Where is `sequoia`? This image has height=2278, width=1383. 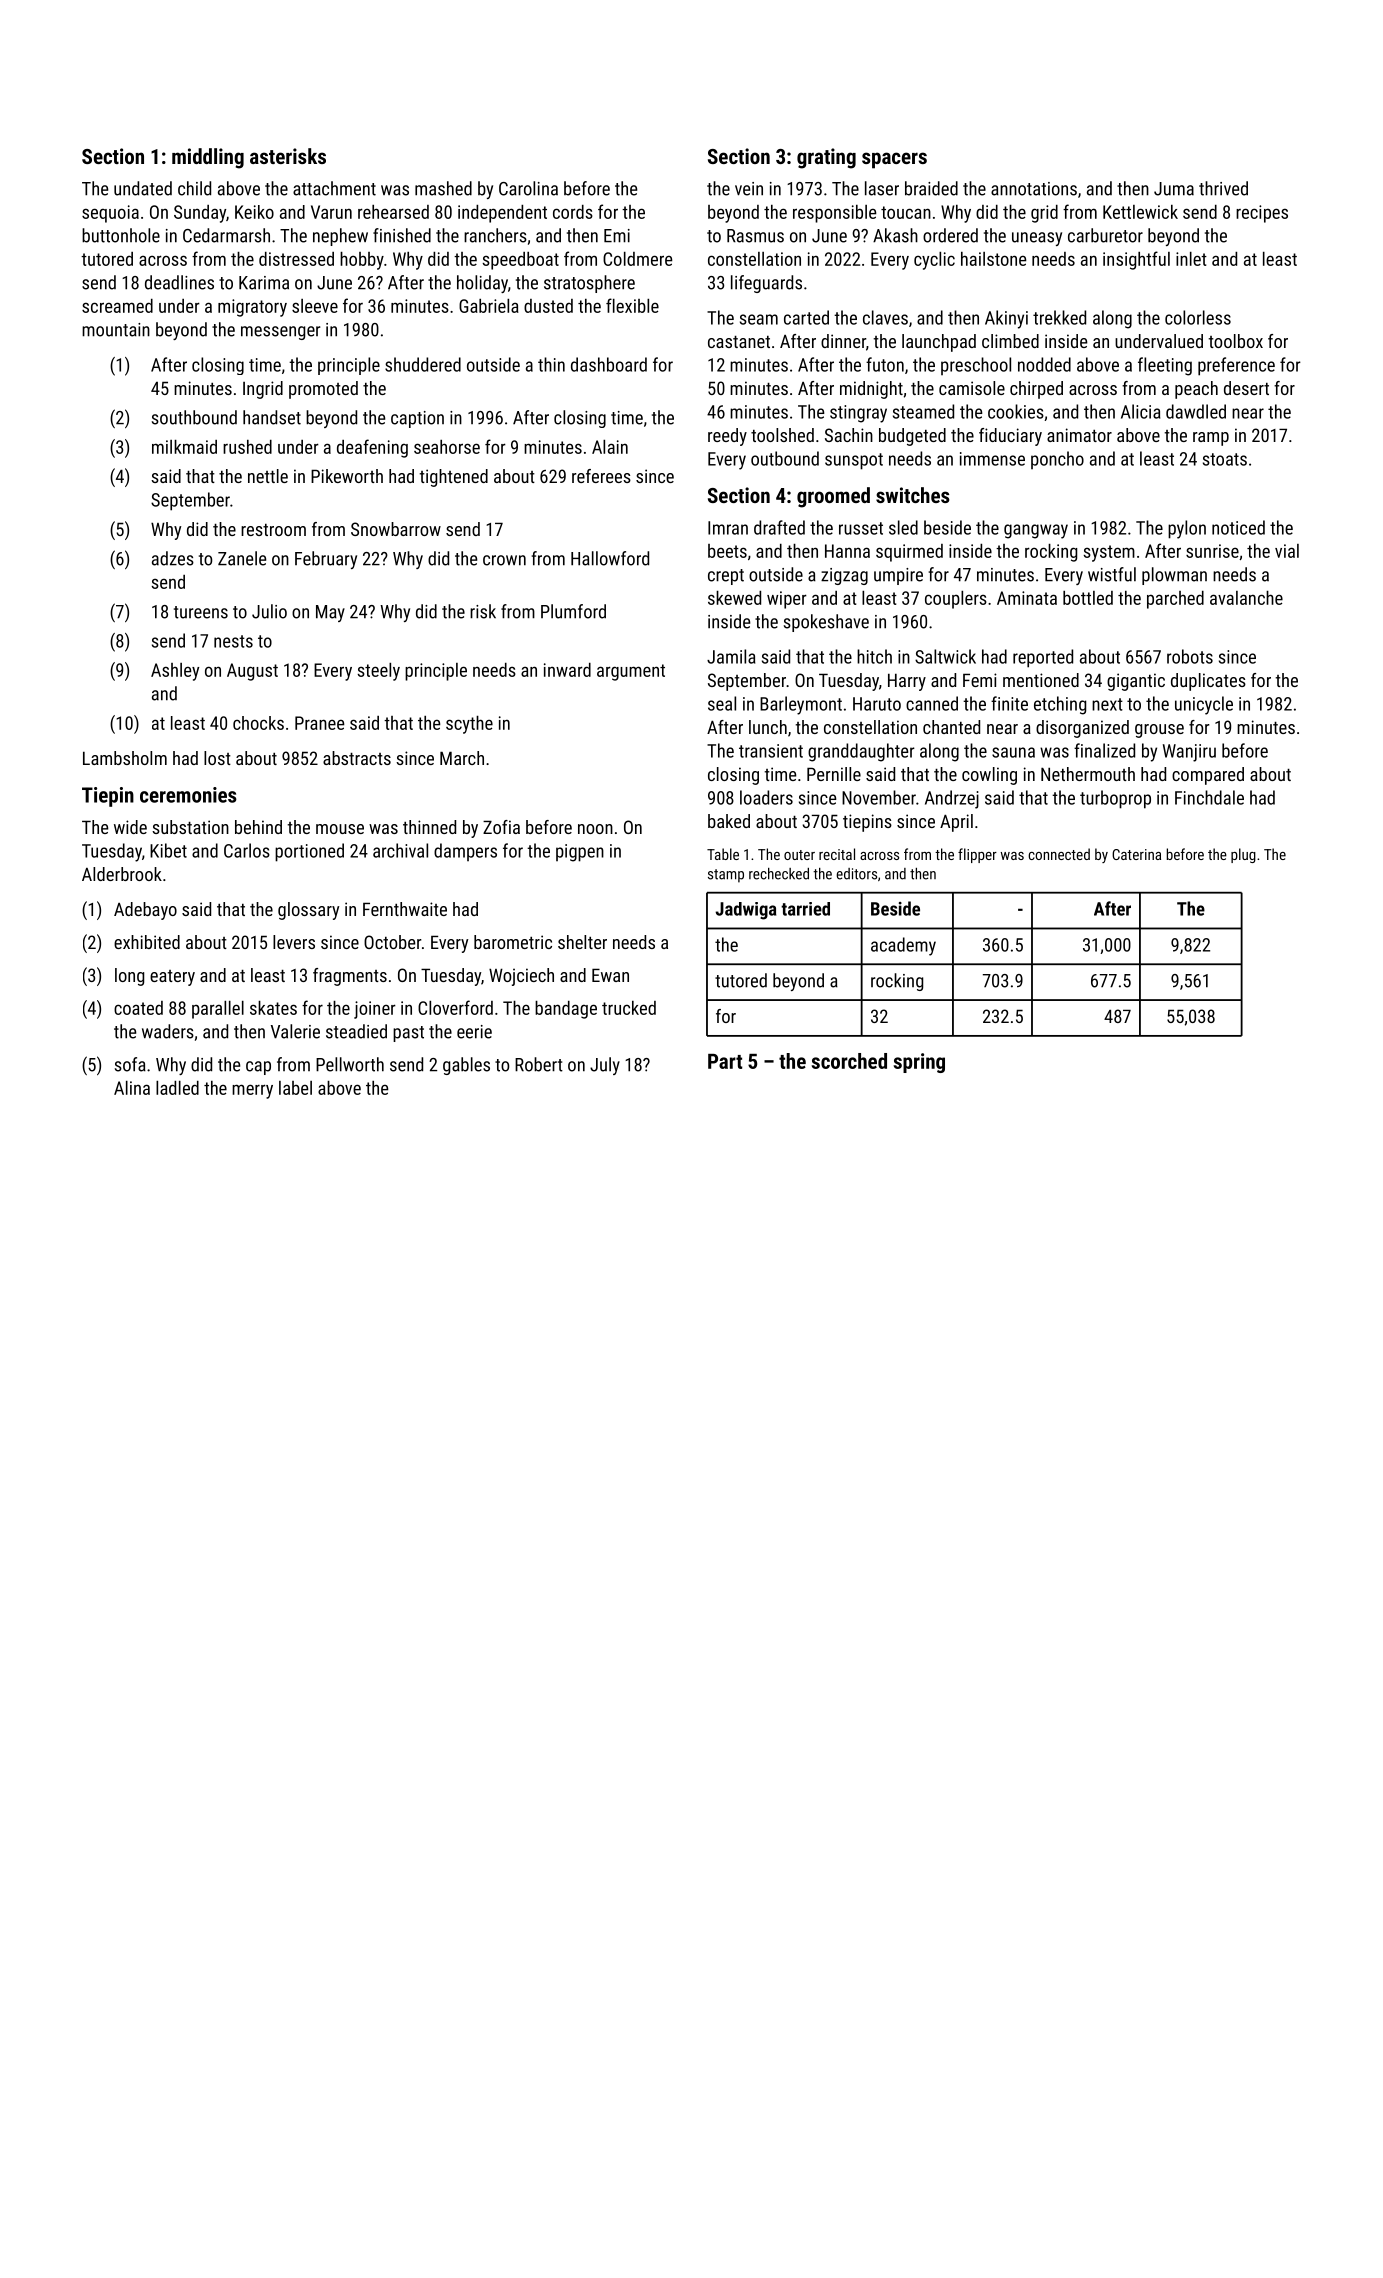
sequoia is located at coordinates (110, 214).
